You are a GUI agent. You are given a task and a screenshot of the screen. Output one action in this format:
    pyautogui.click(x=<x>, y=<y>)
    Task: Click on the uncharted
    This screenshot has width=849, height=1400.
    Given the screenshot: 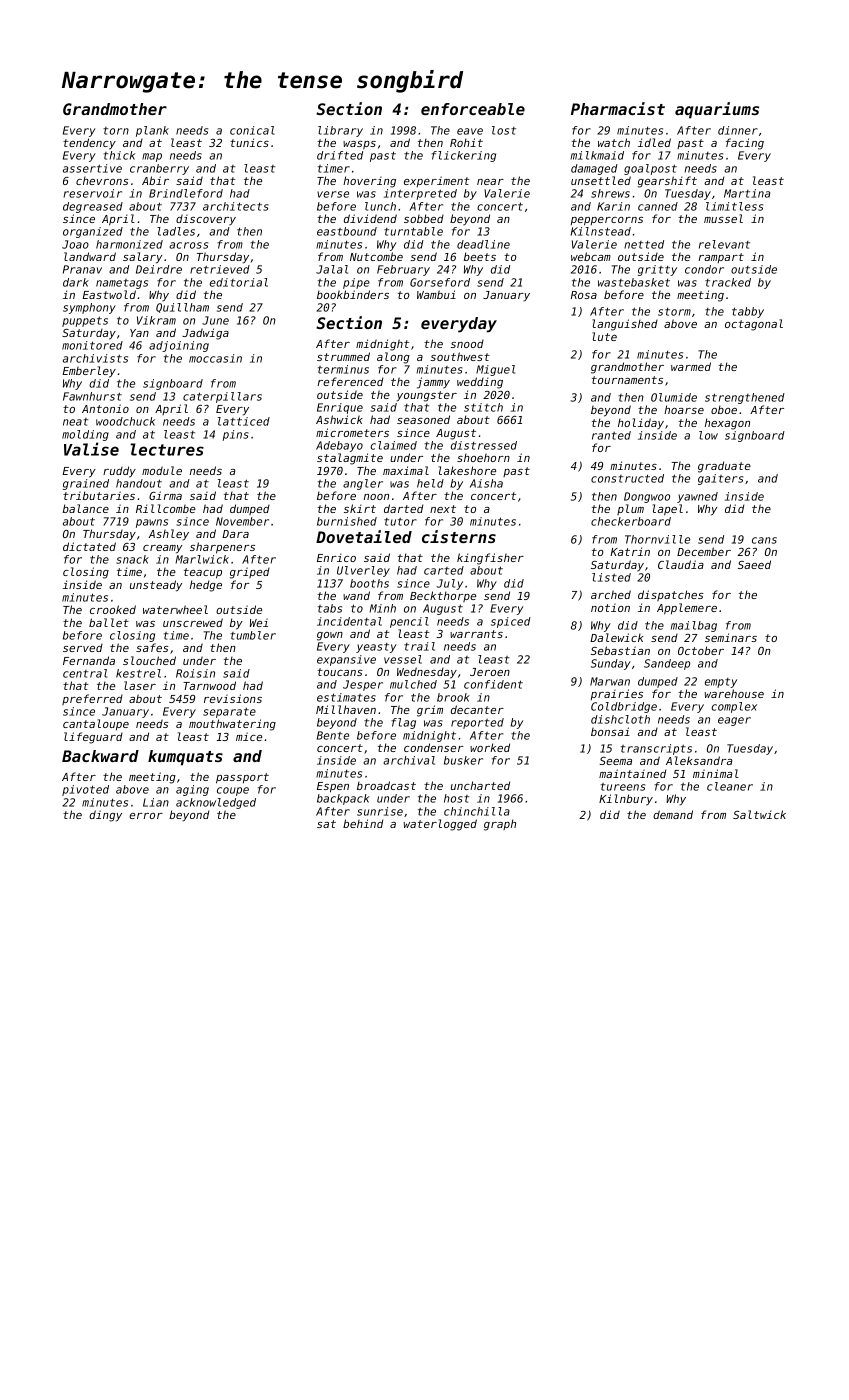 What is the action you would take?
    pyautogui.click(x=480, y=785)
